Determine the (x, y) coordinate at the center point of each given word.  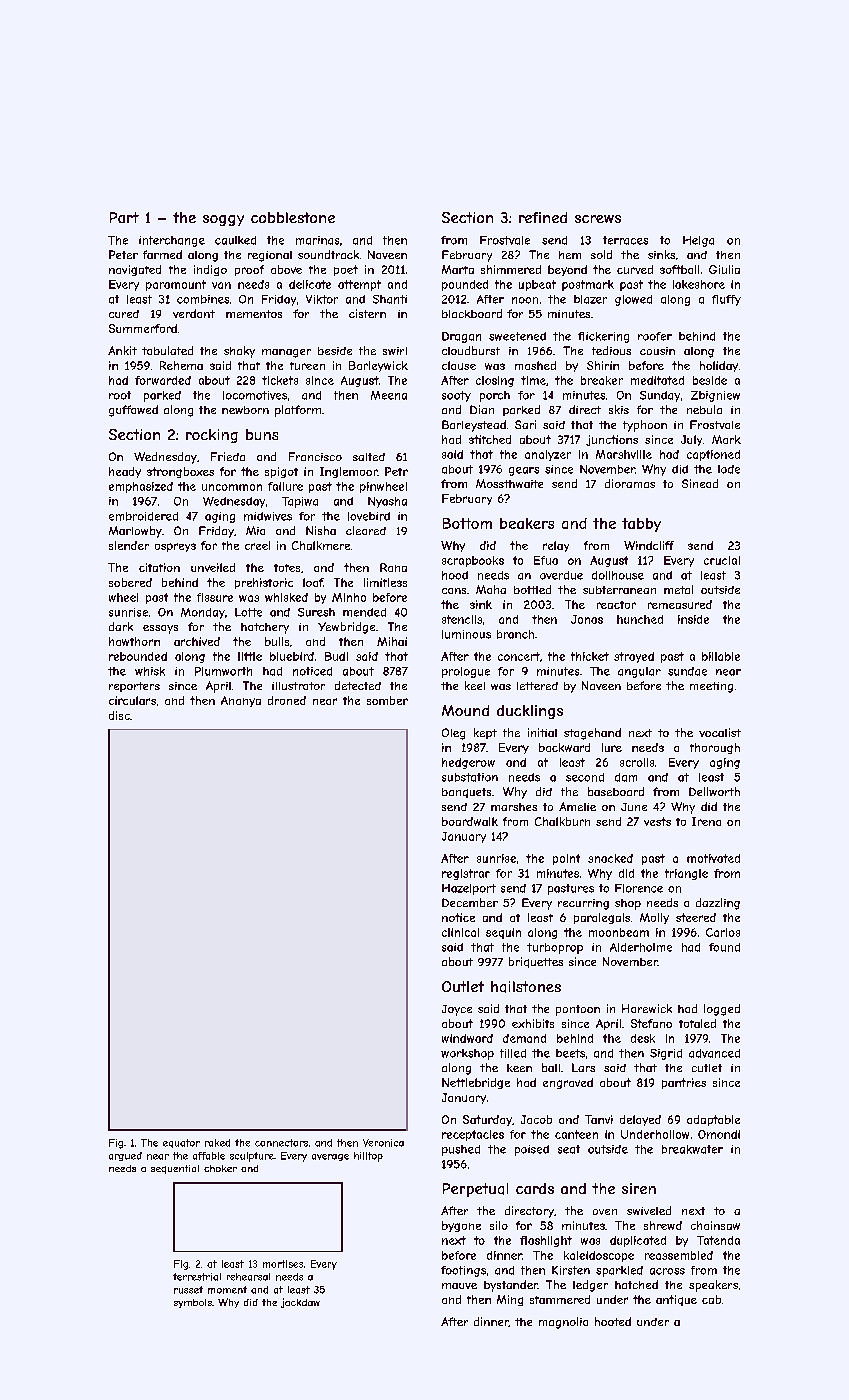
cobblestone (293, 217)
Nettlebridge (476, 1083)
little (250, 656)
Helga (698, 241)
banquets (466, 793)
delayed (640, 1120)
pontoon (578, 1010)
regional (270, 256)
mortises (283, 1264)
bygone (461, 1226)
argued (125, 1156)
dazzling (718, 904)
